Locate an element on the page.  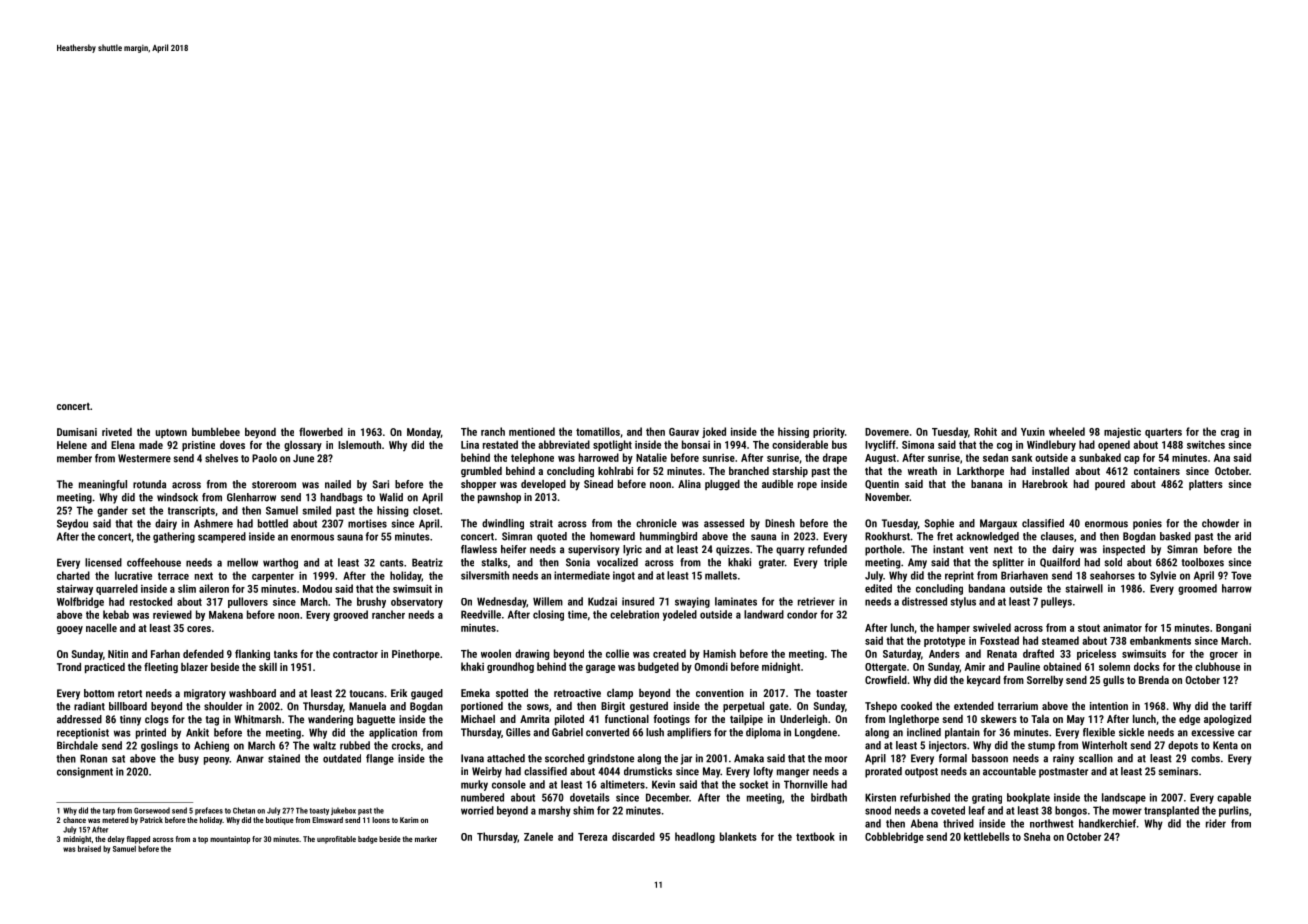
dwindling is located at coordinates (503, 524).
